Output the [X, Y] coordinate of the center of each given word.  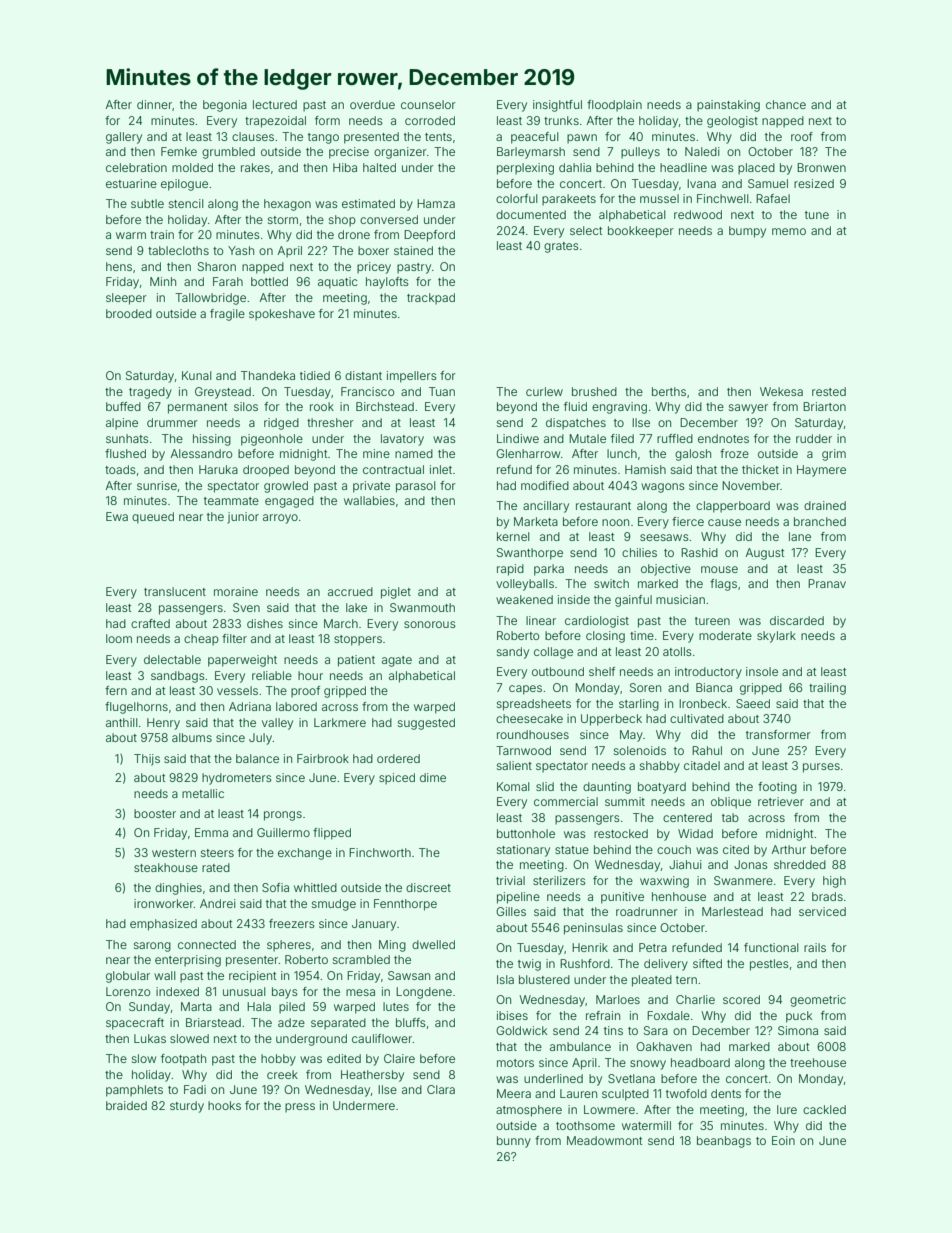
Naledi [702, 151]
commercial [566, 801]
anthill [122, 722]
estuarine [131, 183]
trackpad [431, 299]
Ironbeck [703, 703]
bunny [514, 1142]
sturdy [187, 1107]
